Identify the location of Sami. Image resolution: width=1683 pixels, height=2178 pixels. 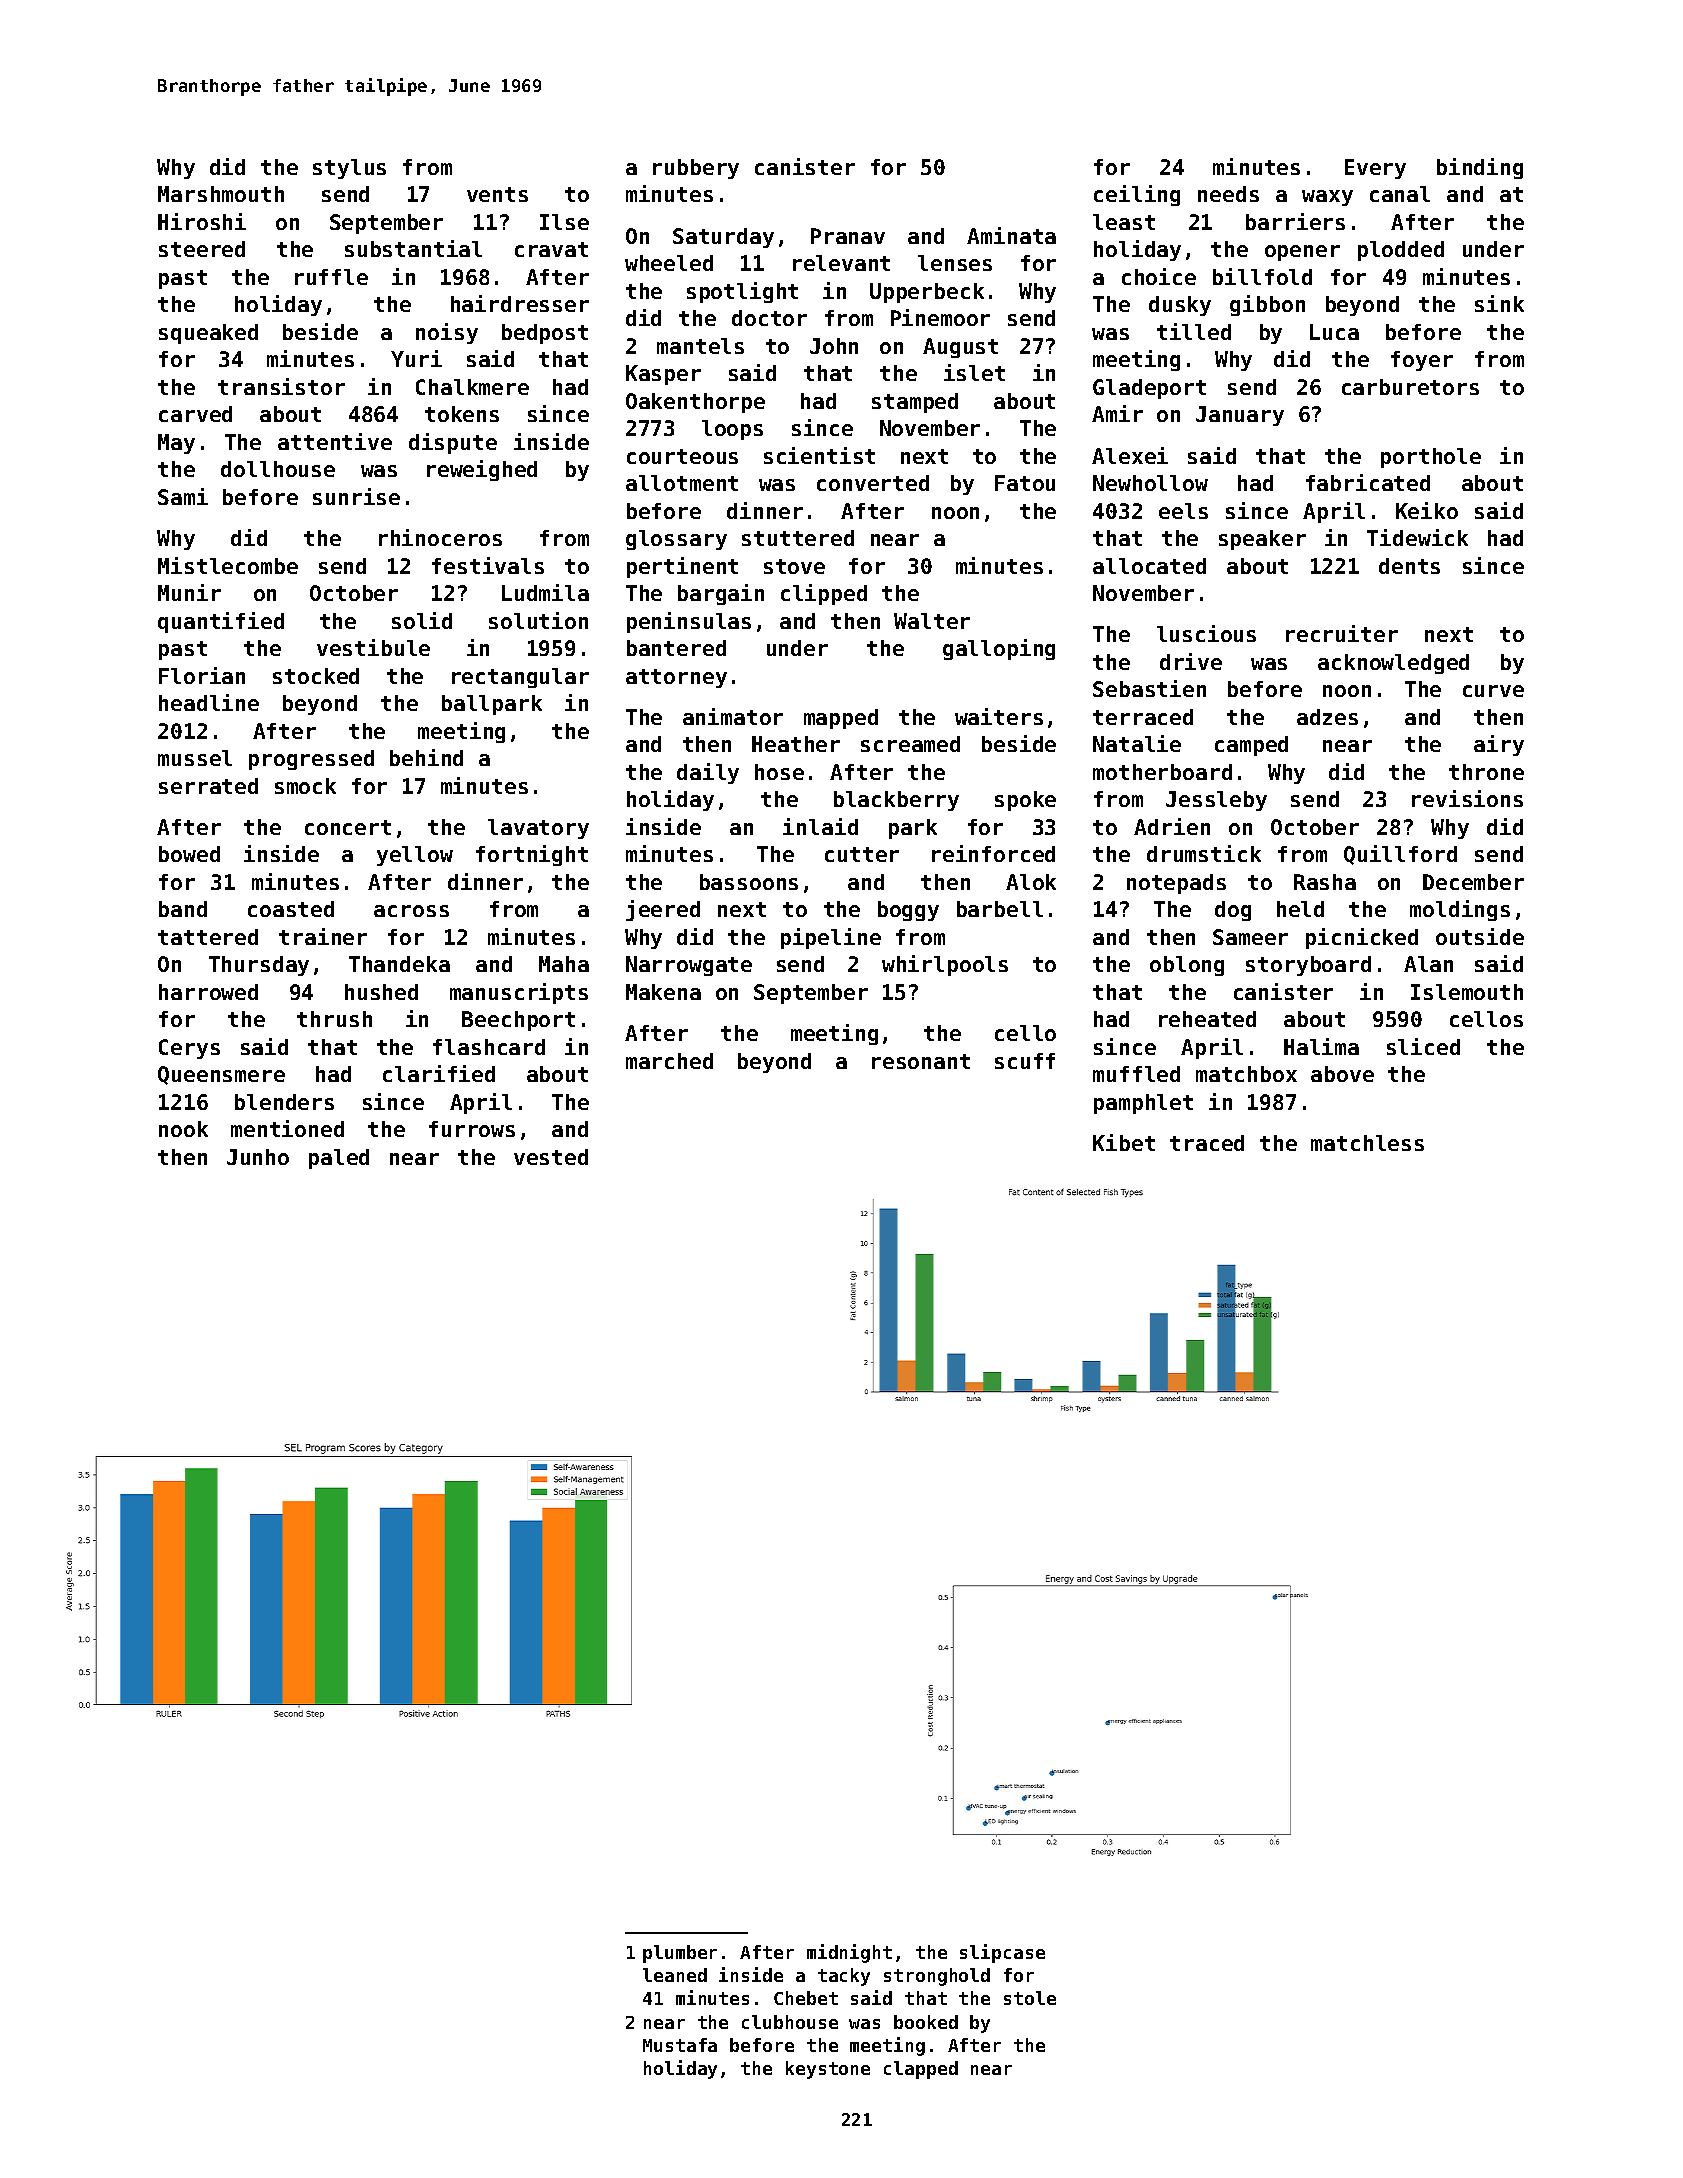
(183, 496).
